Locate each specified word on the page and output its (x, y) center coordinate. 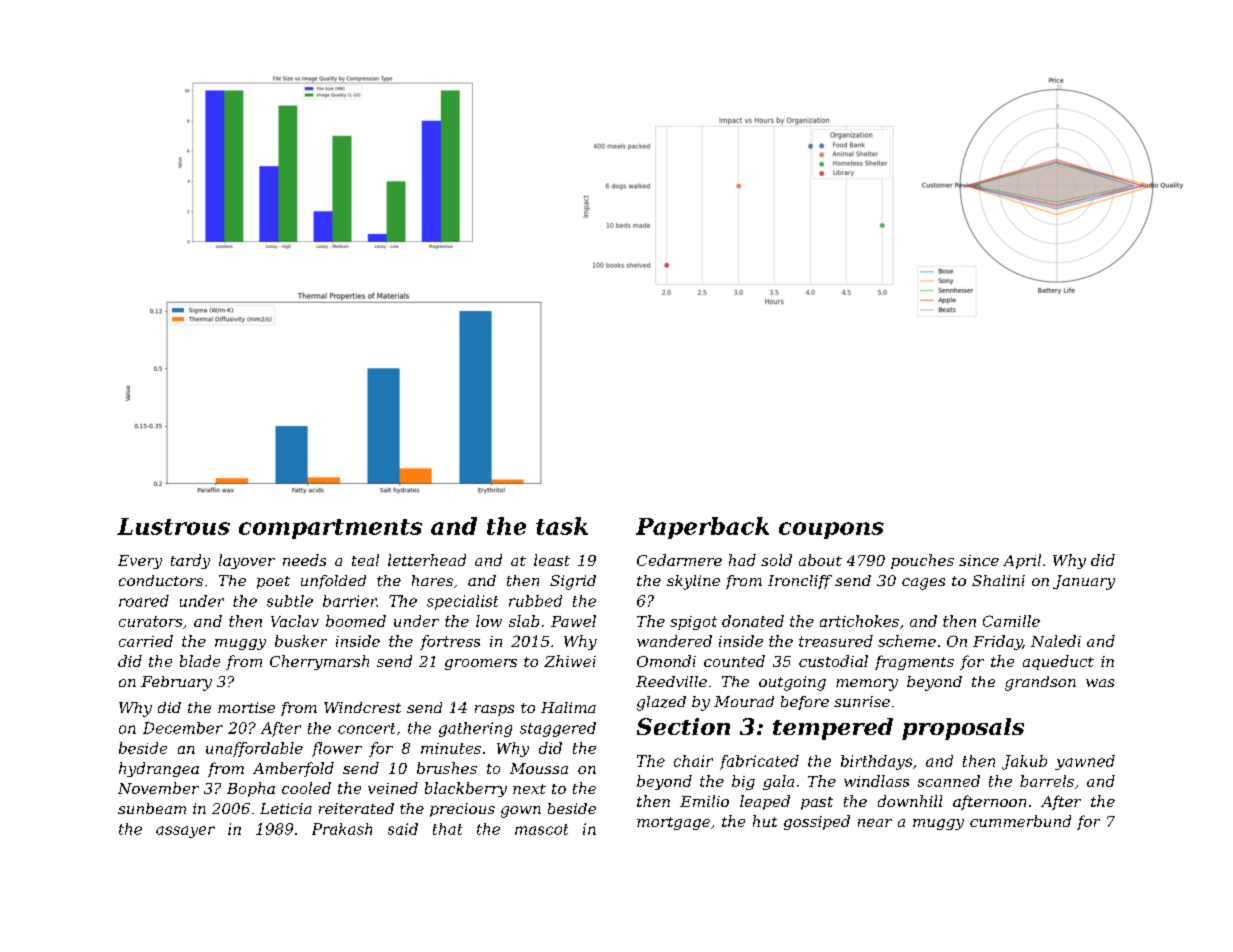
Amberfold (293, 769)
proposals (963, 729)
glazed (661, 703)
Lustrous (173, 526)
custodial (833, 661)
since (979, 560)
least (552, 560)
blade (200, 661)
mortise (246, 707)
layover (247, 561)
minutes (451, 748)
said (403, 829)
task (562, 526)
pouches (922, 561)
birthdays (876, 762)
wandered (674, 641)
